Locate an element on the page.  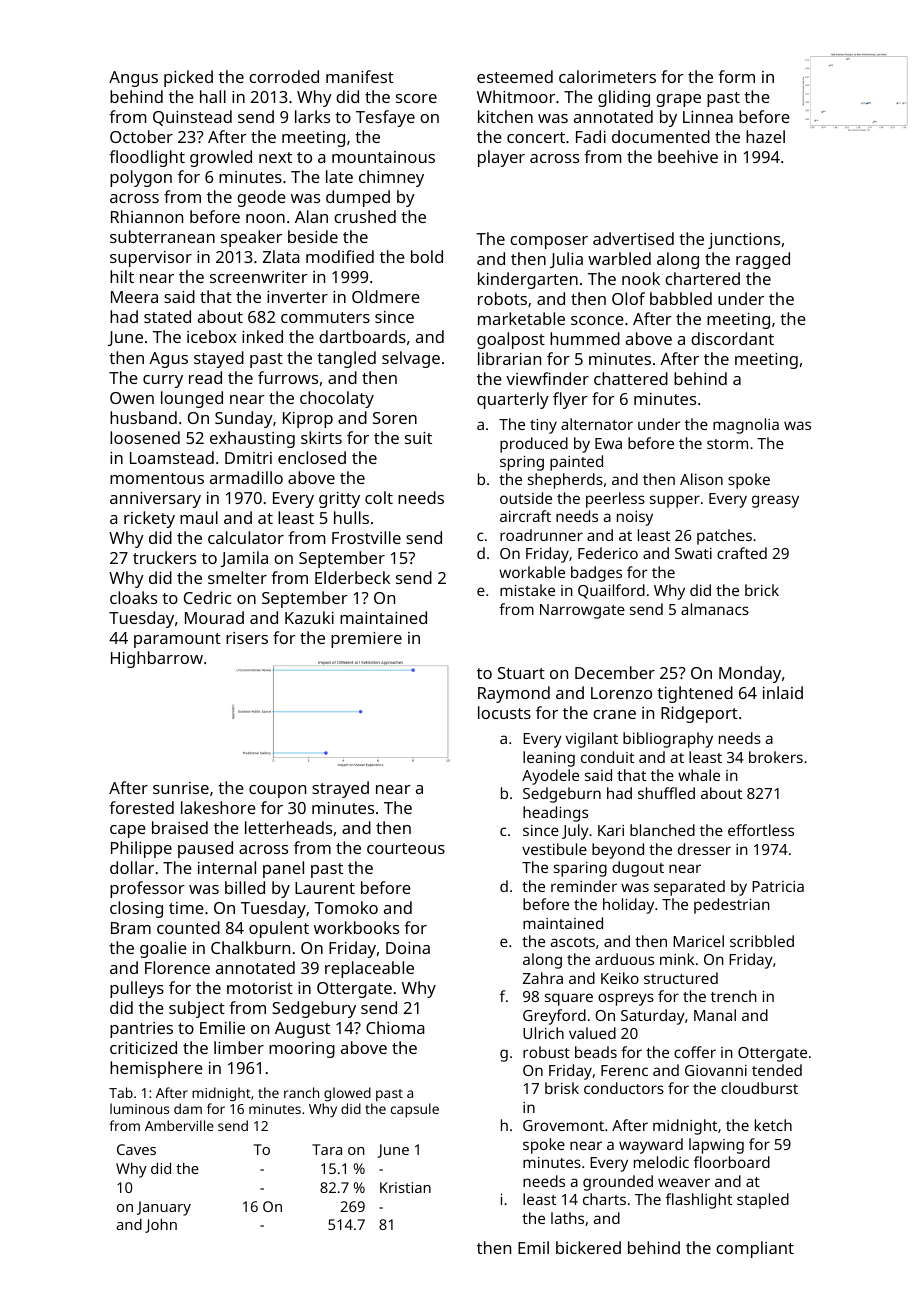
Kari is located at coordinates (611, 830).
